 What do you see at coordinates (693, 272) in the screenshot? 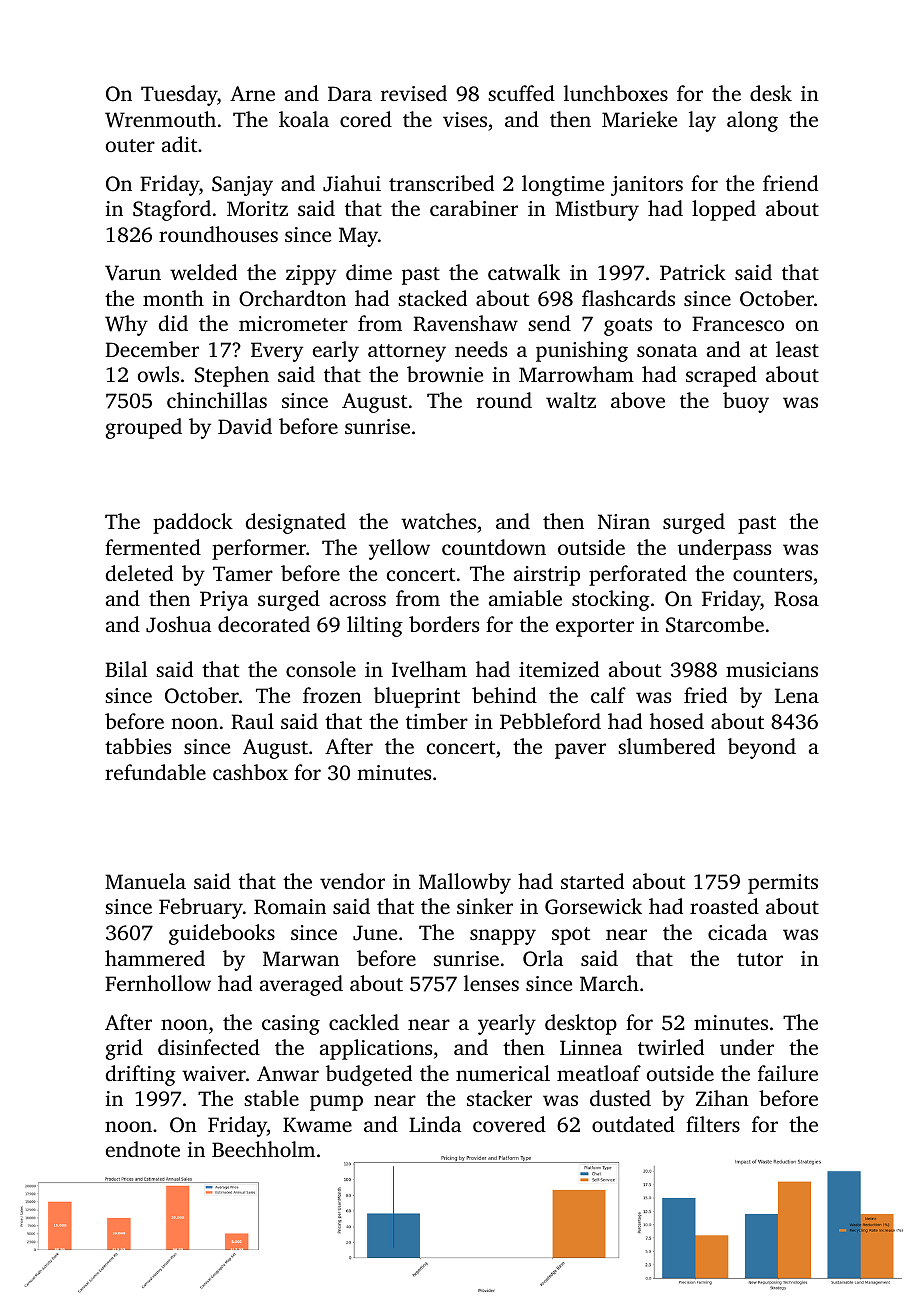
I see `Patrick` at bounding box center [693, 272].
